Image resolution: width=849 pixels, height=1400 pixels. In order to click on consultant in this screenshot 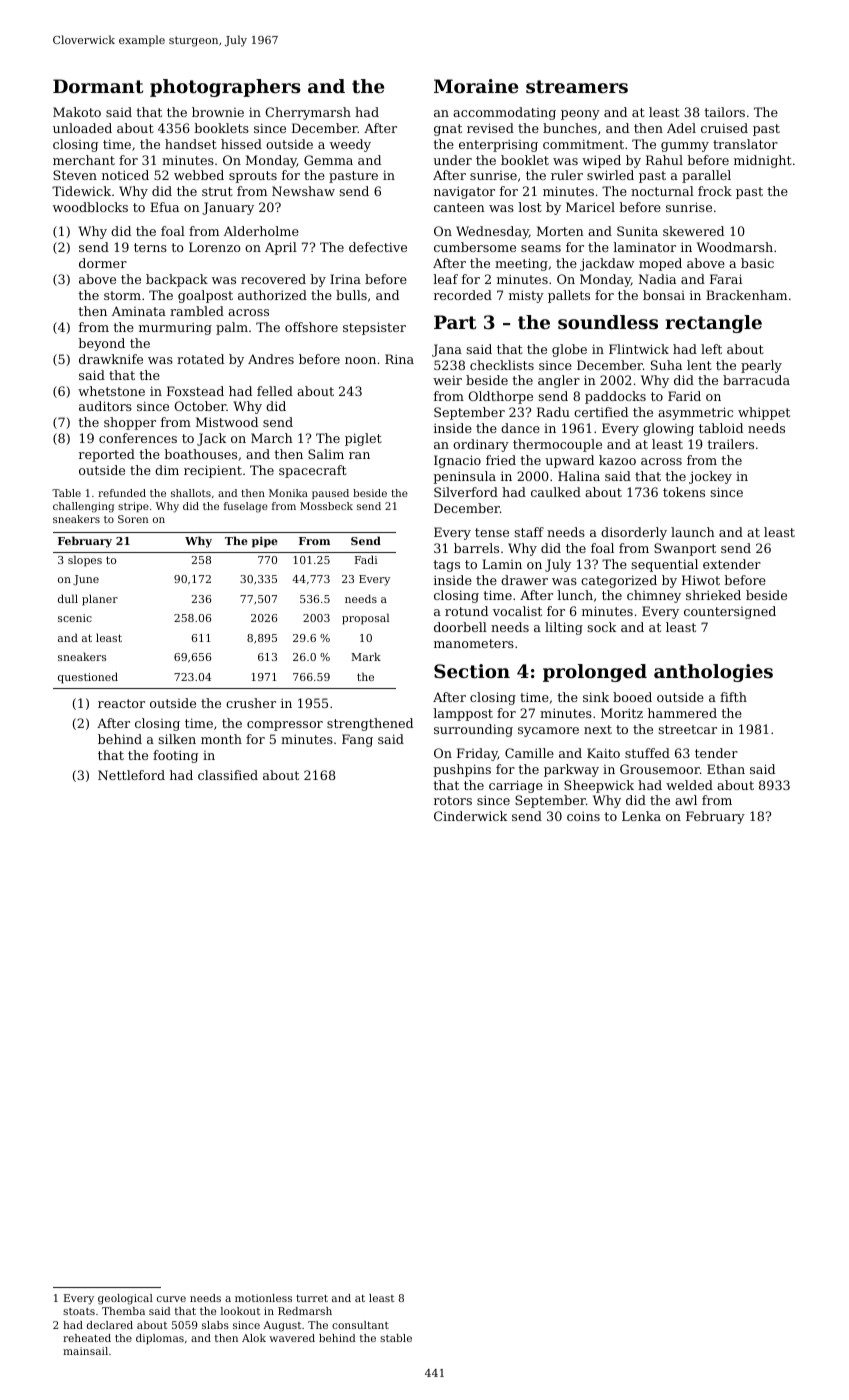, I will do `click(360, 1325)`.
